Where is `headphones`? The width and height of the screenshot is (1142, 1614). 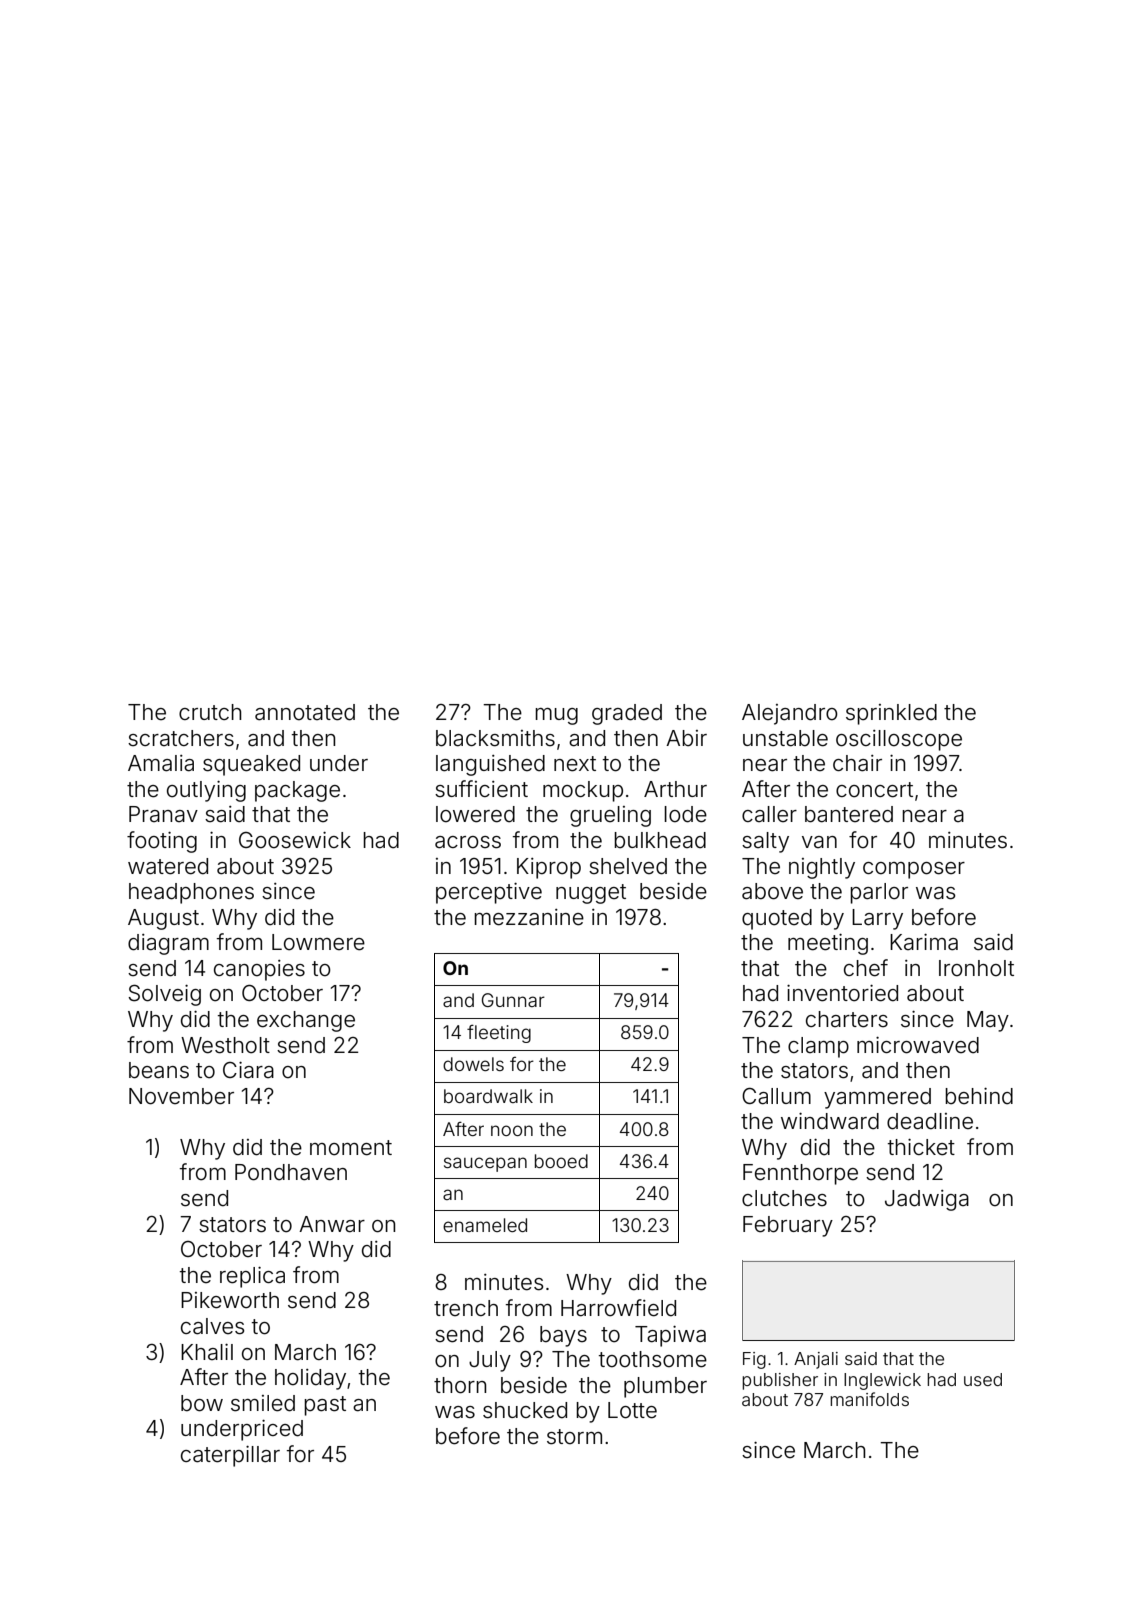
headphones is located at coordinates (191, 893).
